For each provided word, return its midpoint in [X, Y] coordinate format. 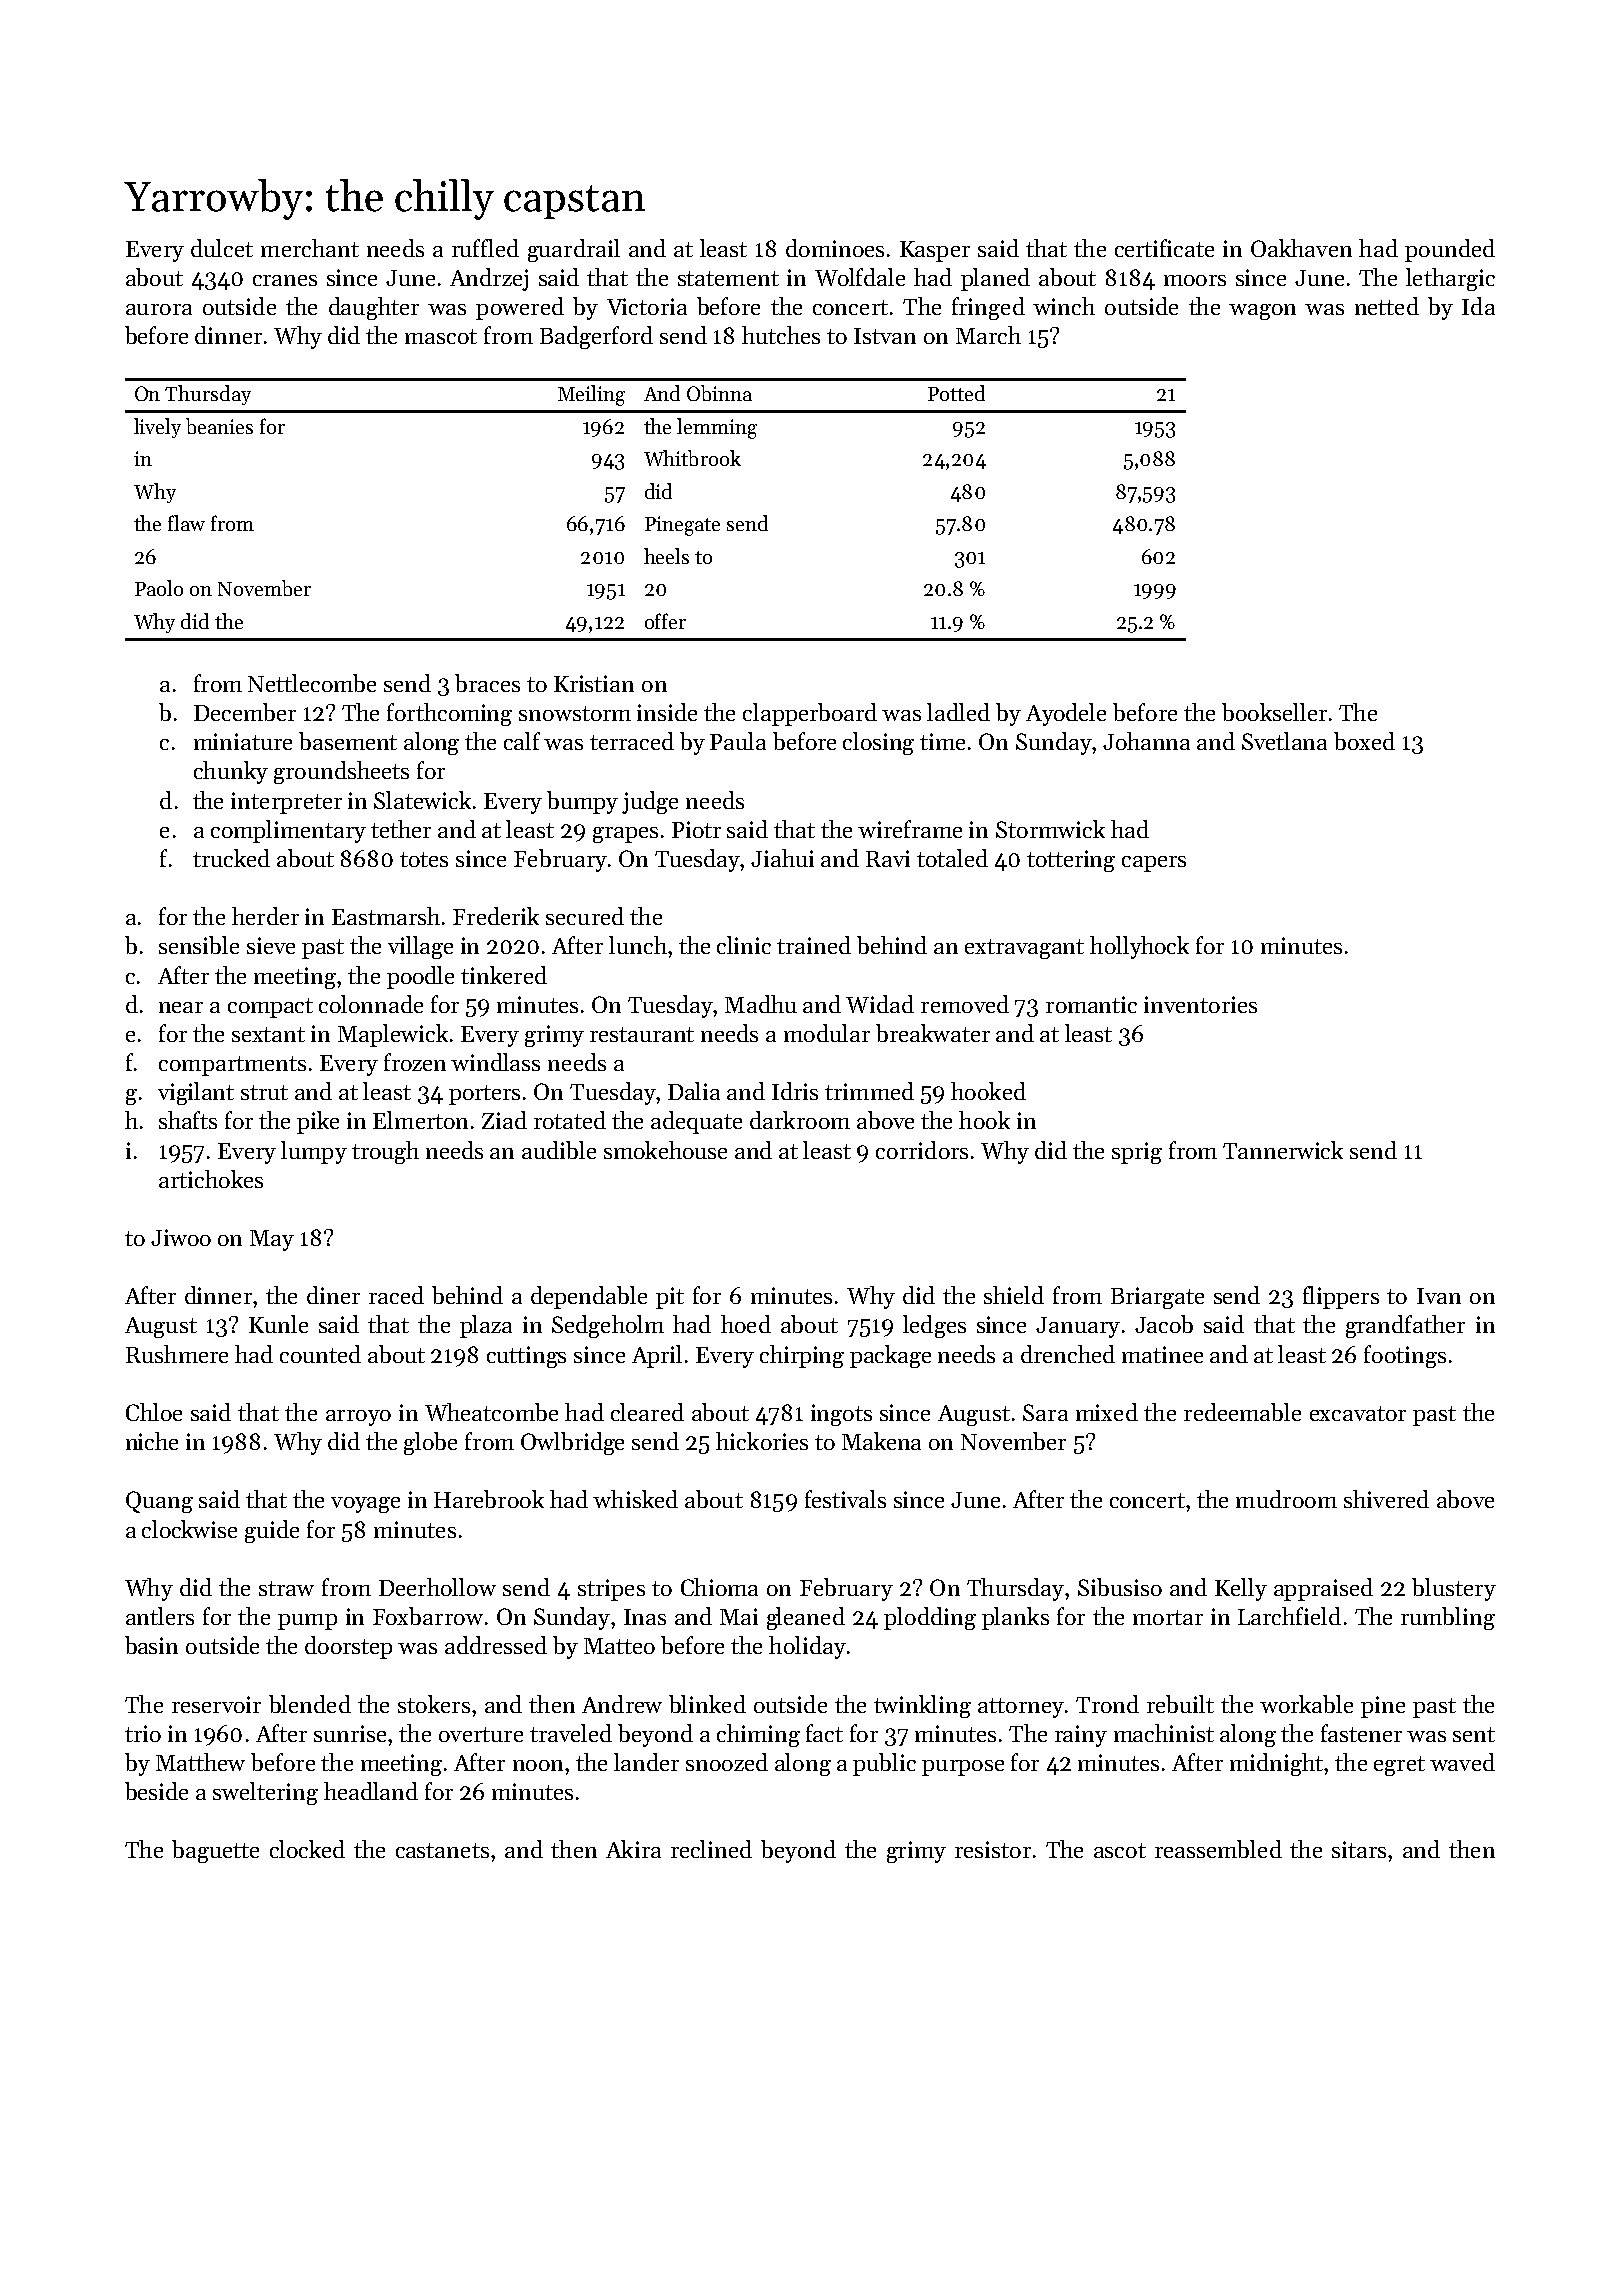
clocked [307, 1849]
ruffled [485, 248]
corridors [922, 1150]
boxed [1364, 741]
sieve [271, 945]
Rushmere [177, 1354]
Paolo [159, 588]
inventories [1200, 1004]
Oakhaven [1301, 248]
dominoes [835, 248]
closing [878, 743]
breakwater [933, 1033]
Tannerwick [1283, 1150]
